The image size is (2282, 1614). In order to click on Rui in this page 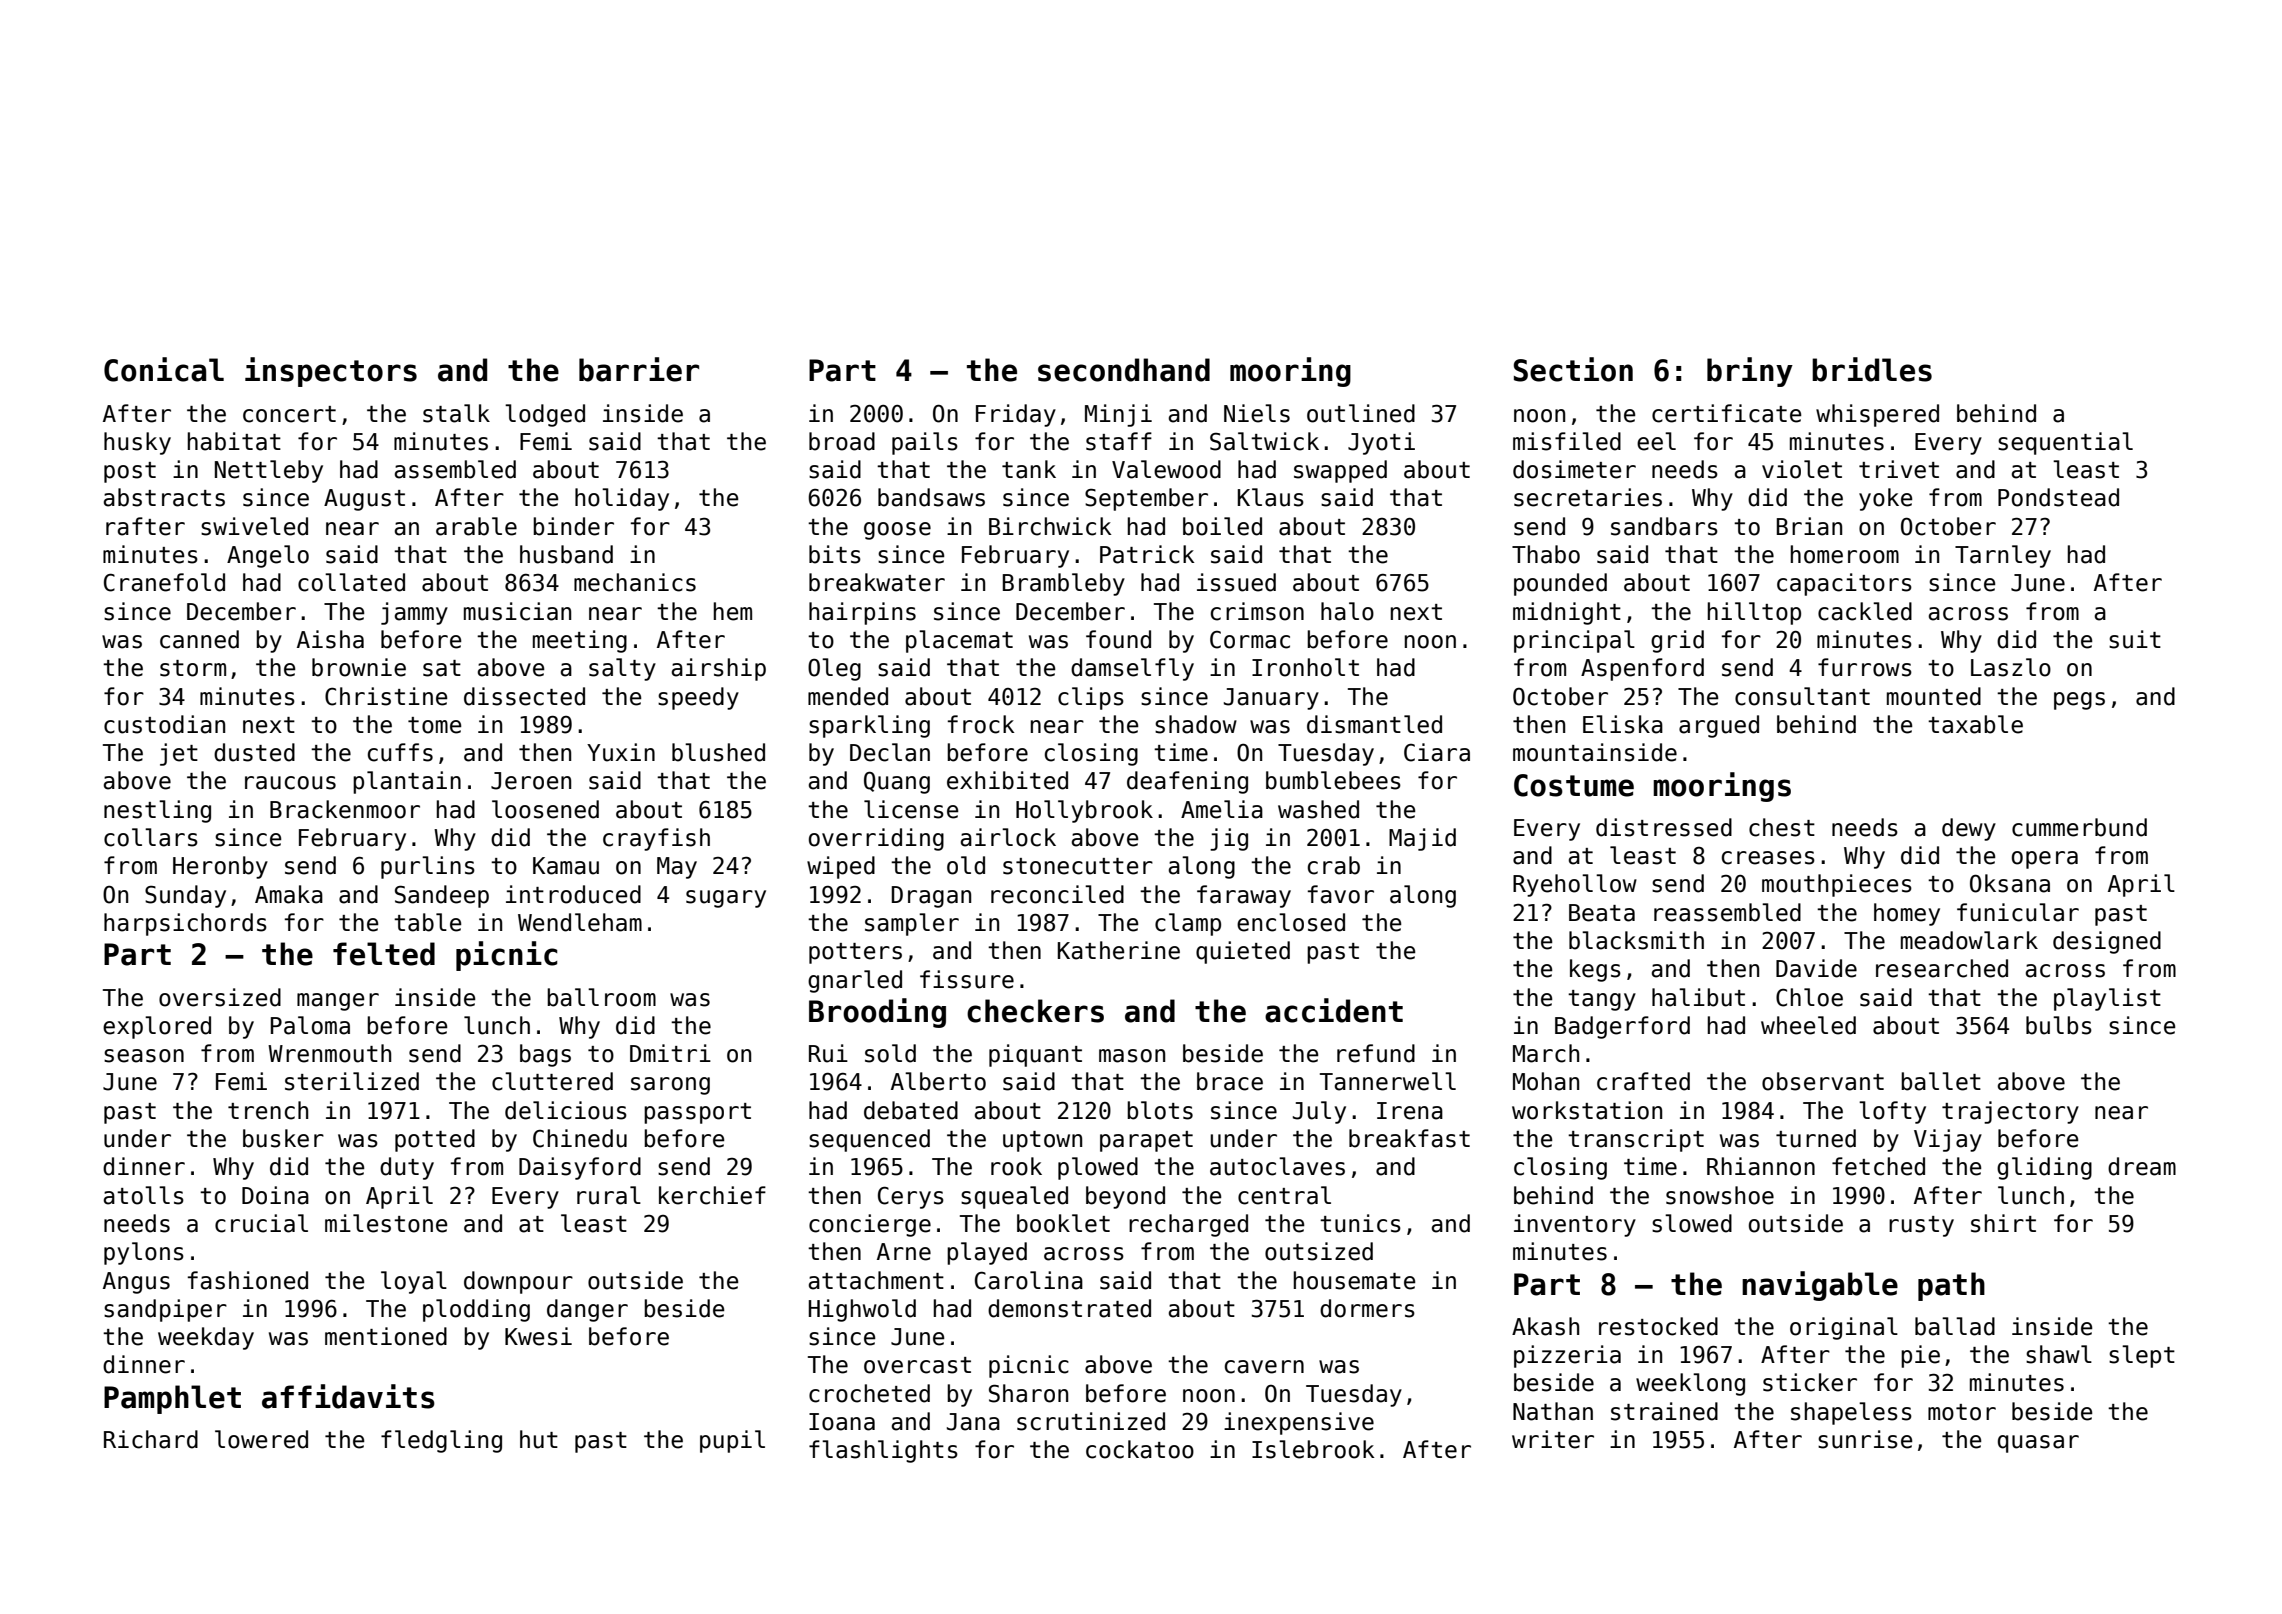, I will do `click(828, 1053)`.
